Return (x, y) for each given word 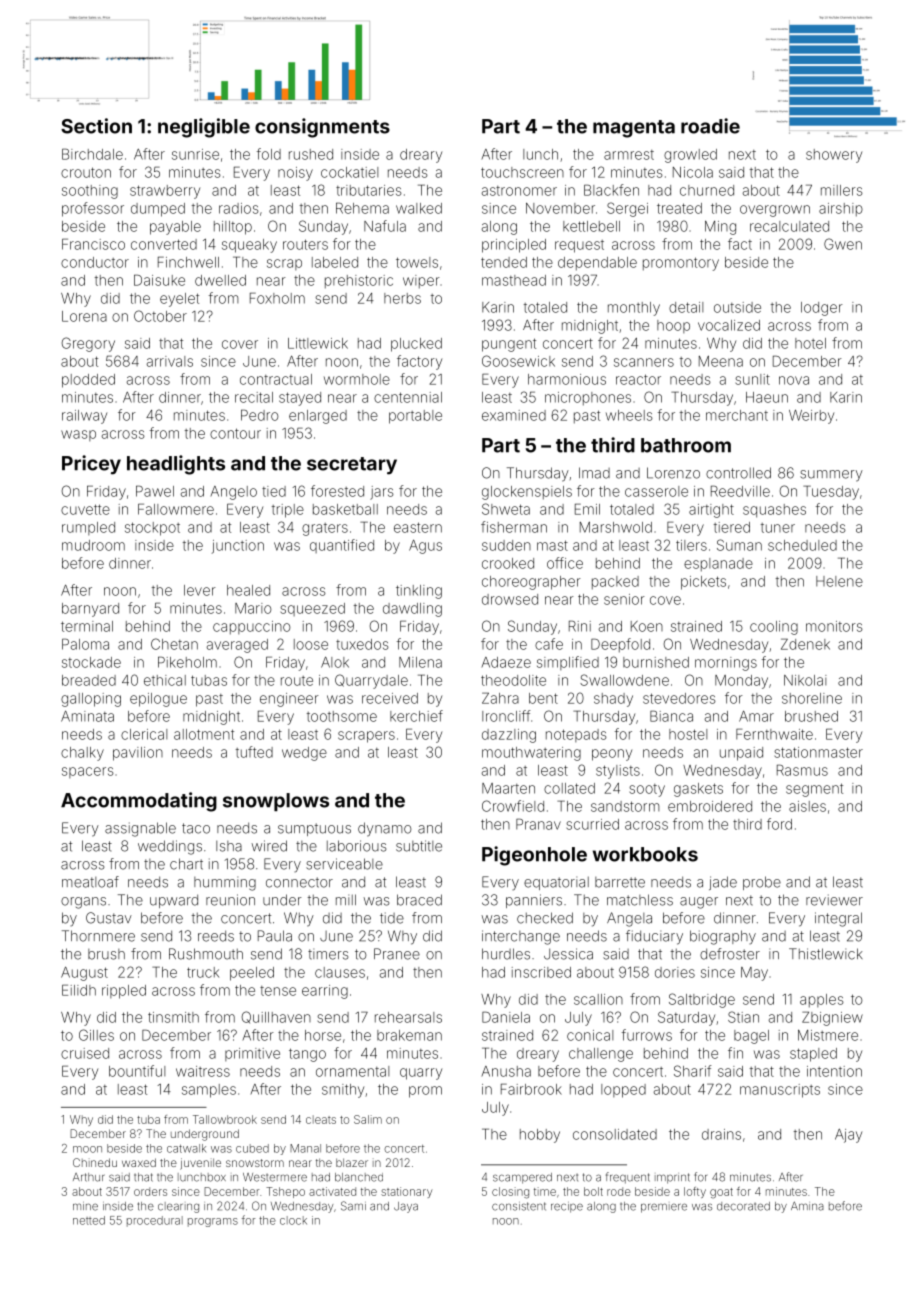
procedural (155, 1221)
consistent (519, 1206)
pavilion (138, 754)
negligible (204, 128)
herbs (402, 298)
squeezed (312, 609)
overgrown (775, 211)
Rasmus (802, 770)
